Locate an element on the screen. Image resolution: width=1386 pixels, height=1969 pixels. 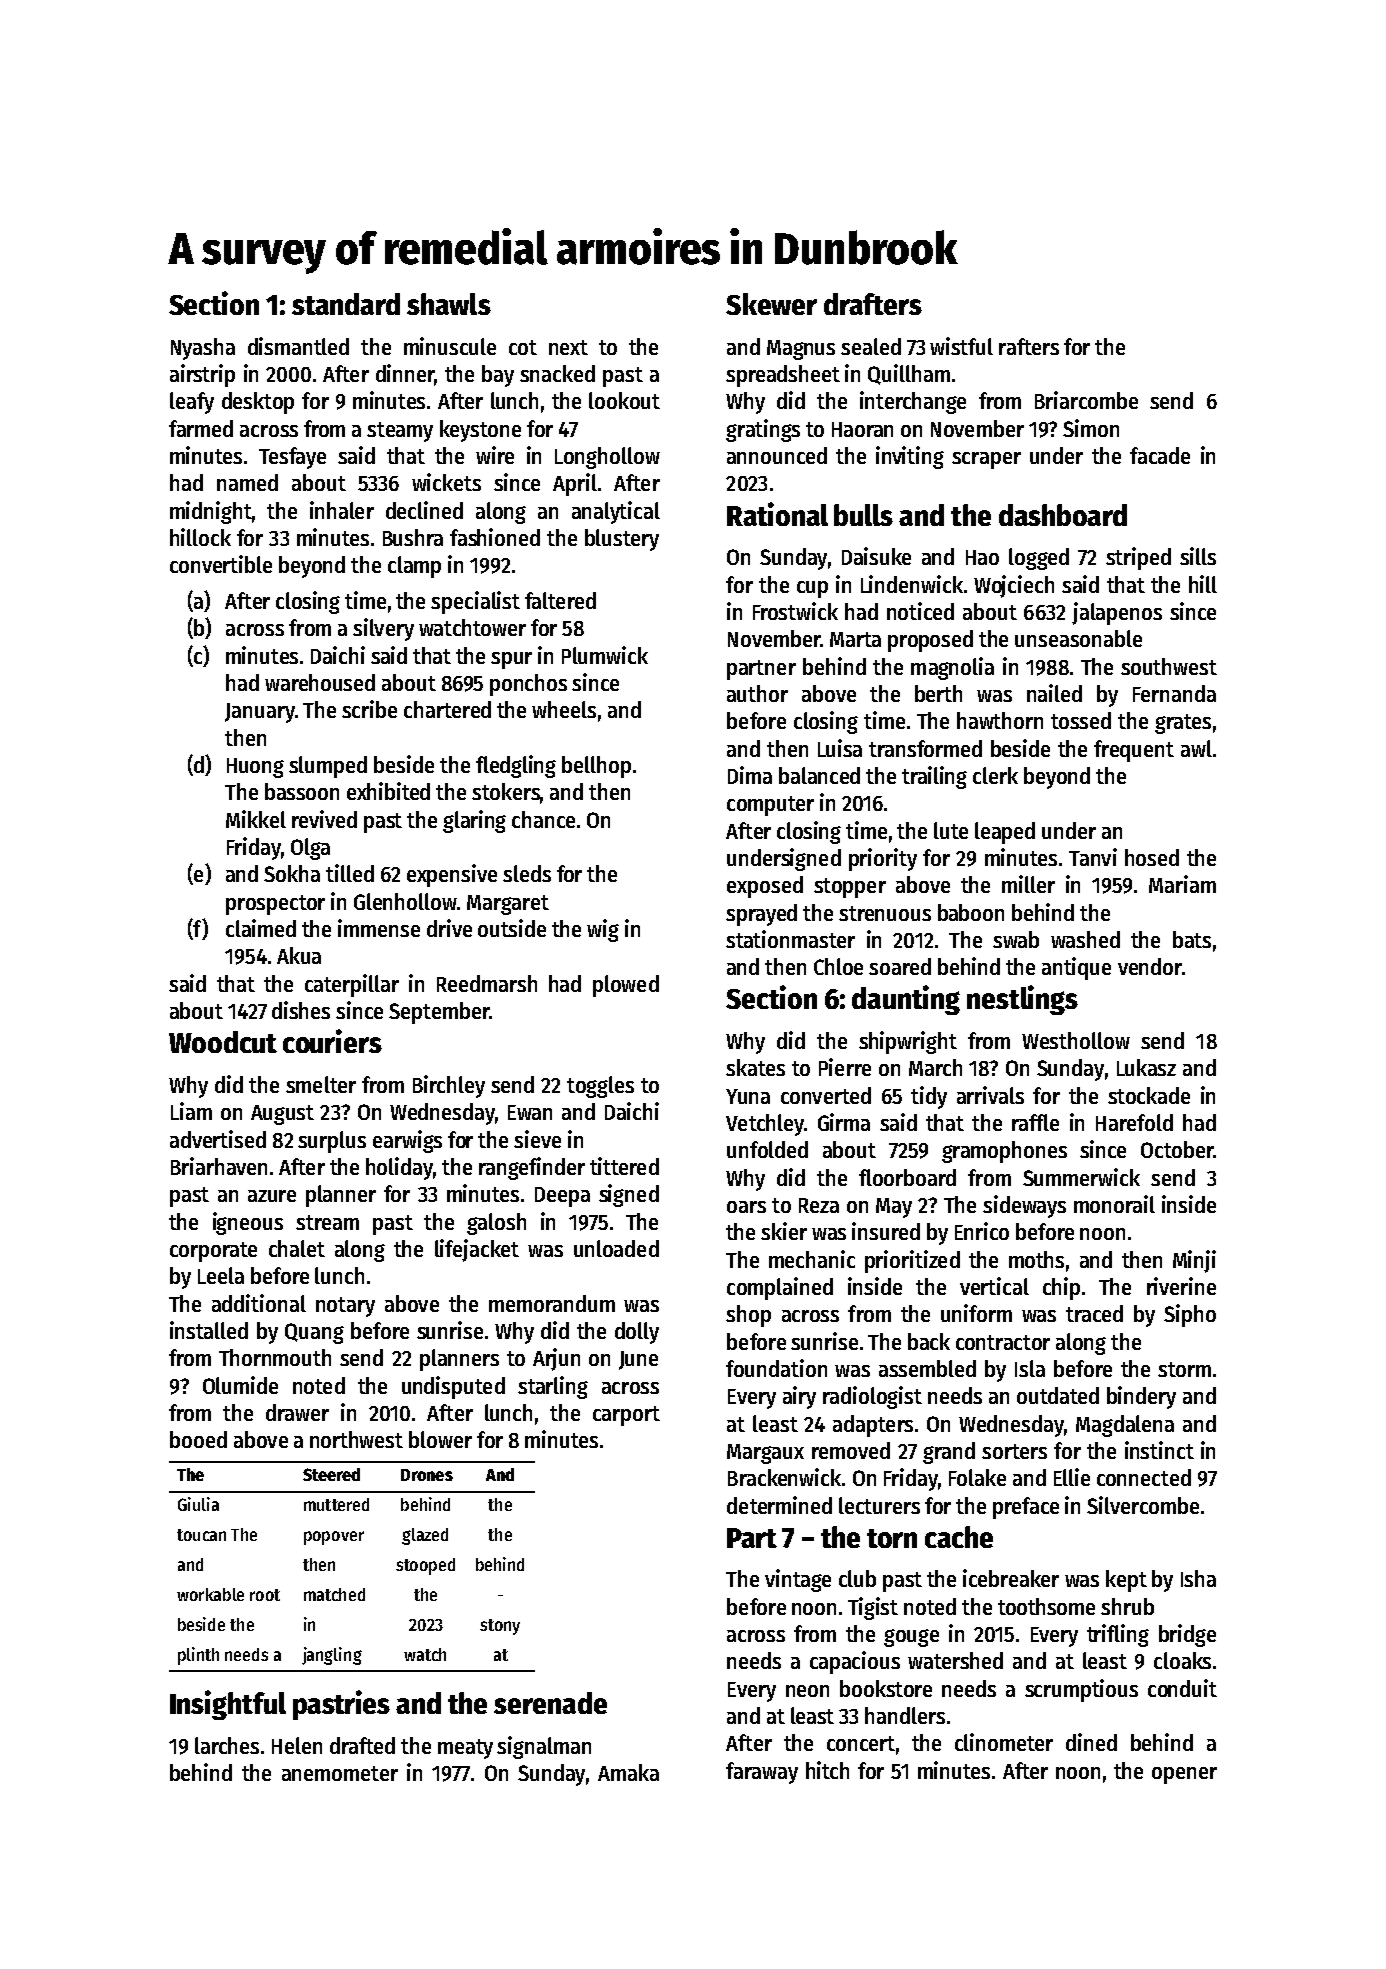
larches is located at coordinates (227, 1745).
